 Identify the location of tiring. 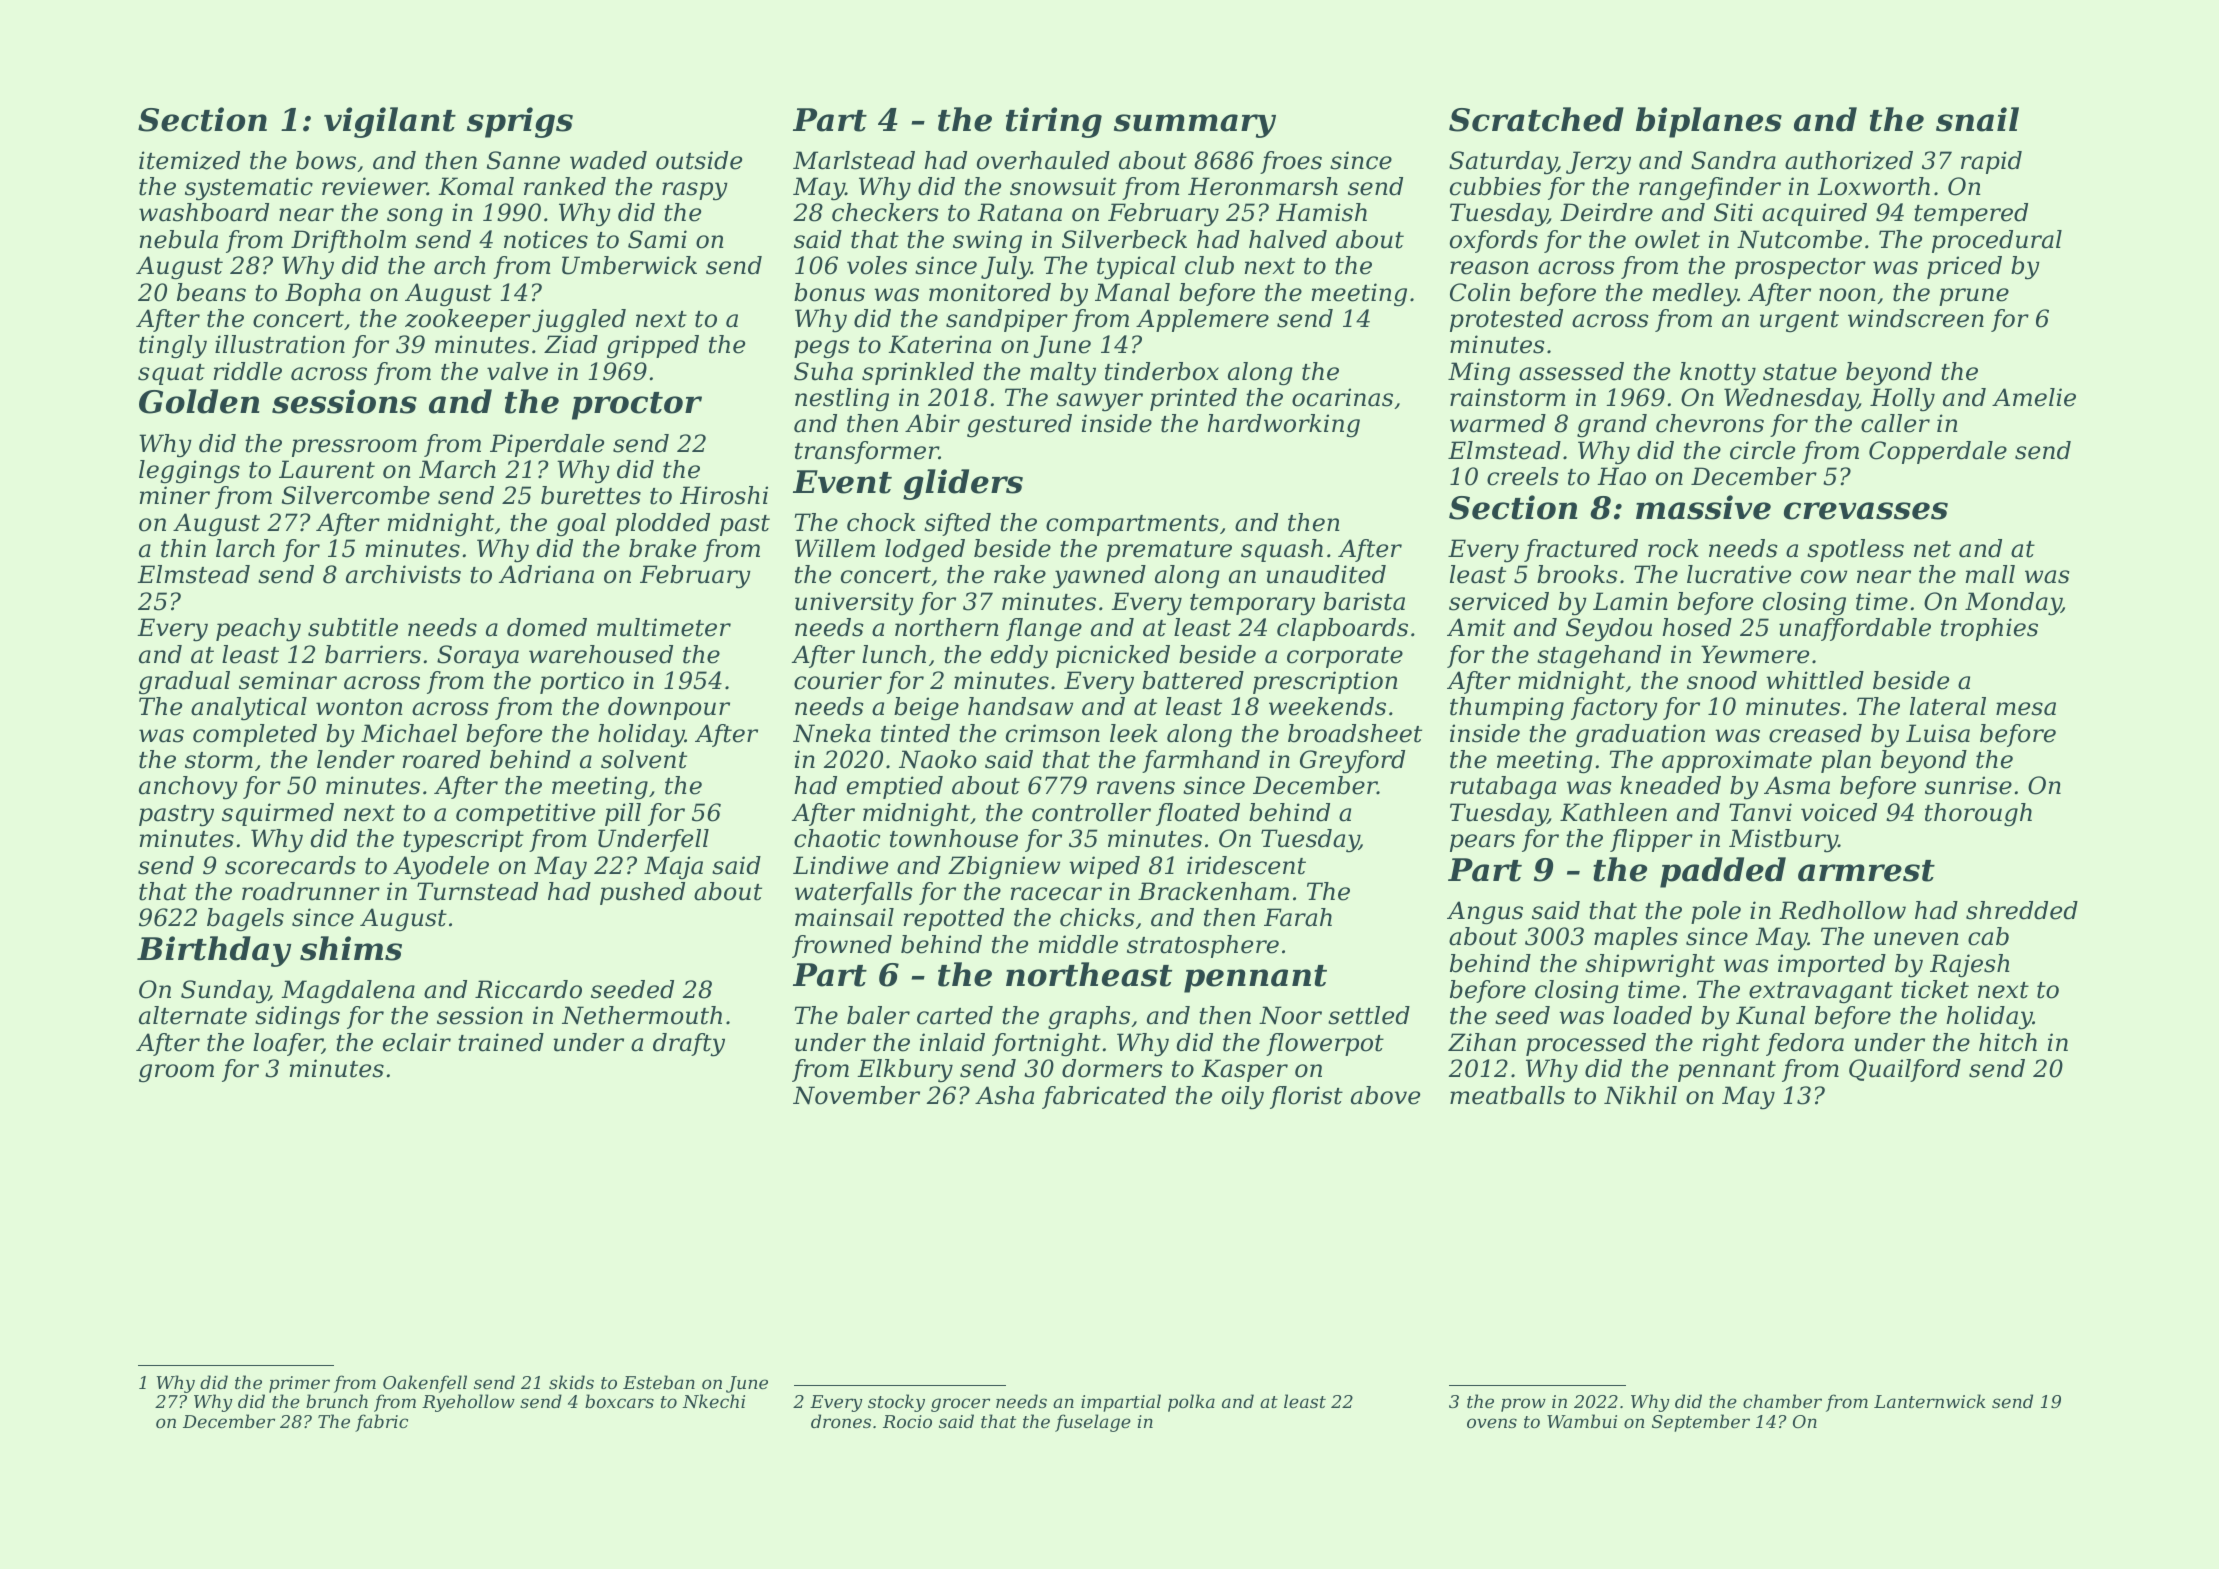
(1054, 122).
